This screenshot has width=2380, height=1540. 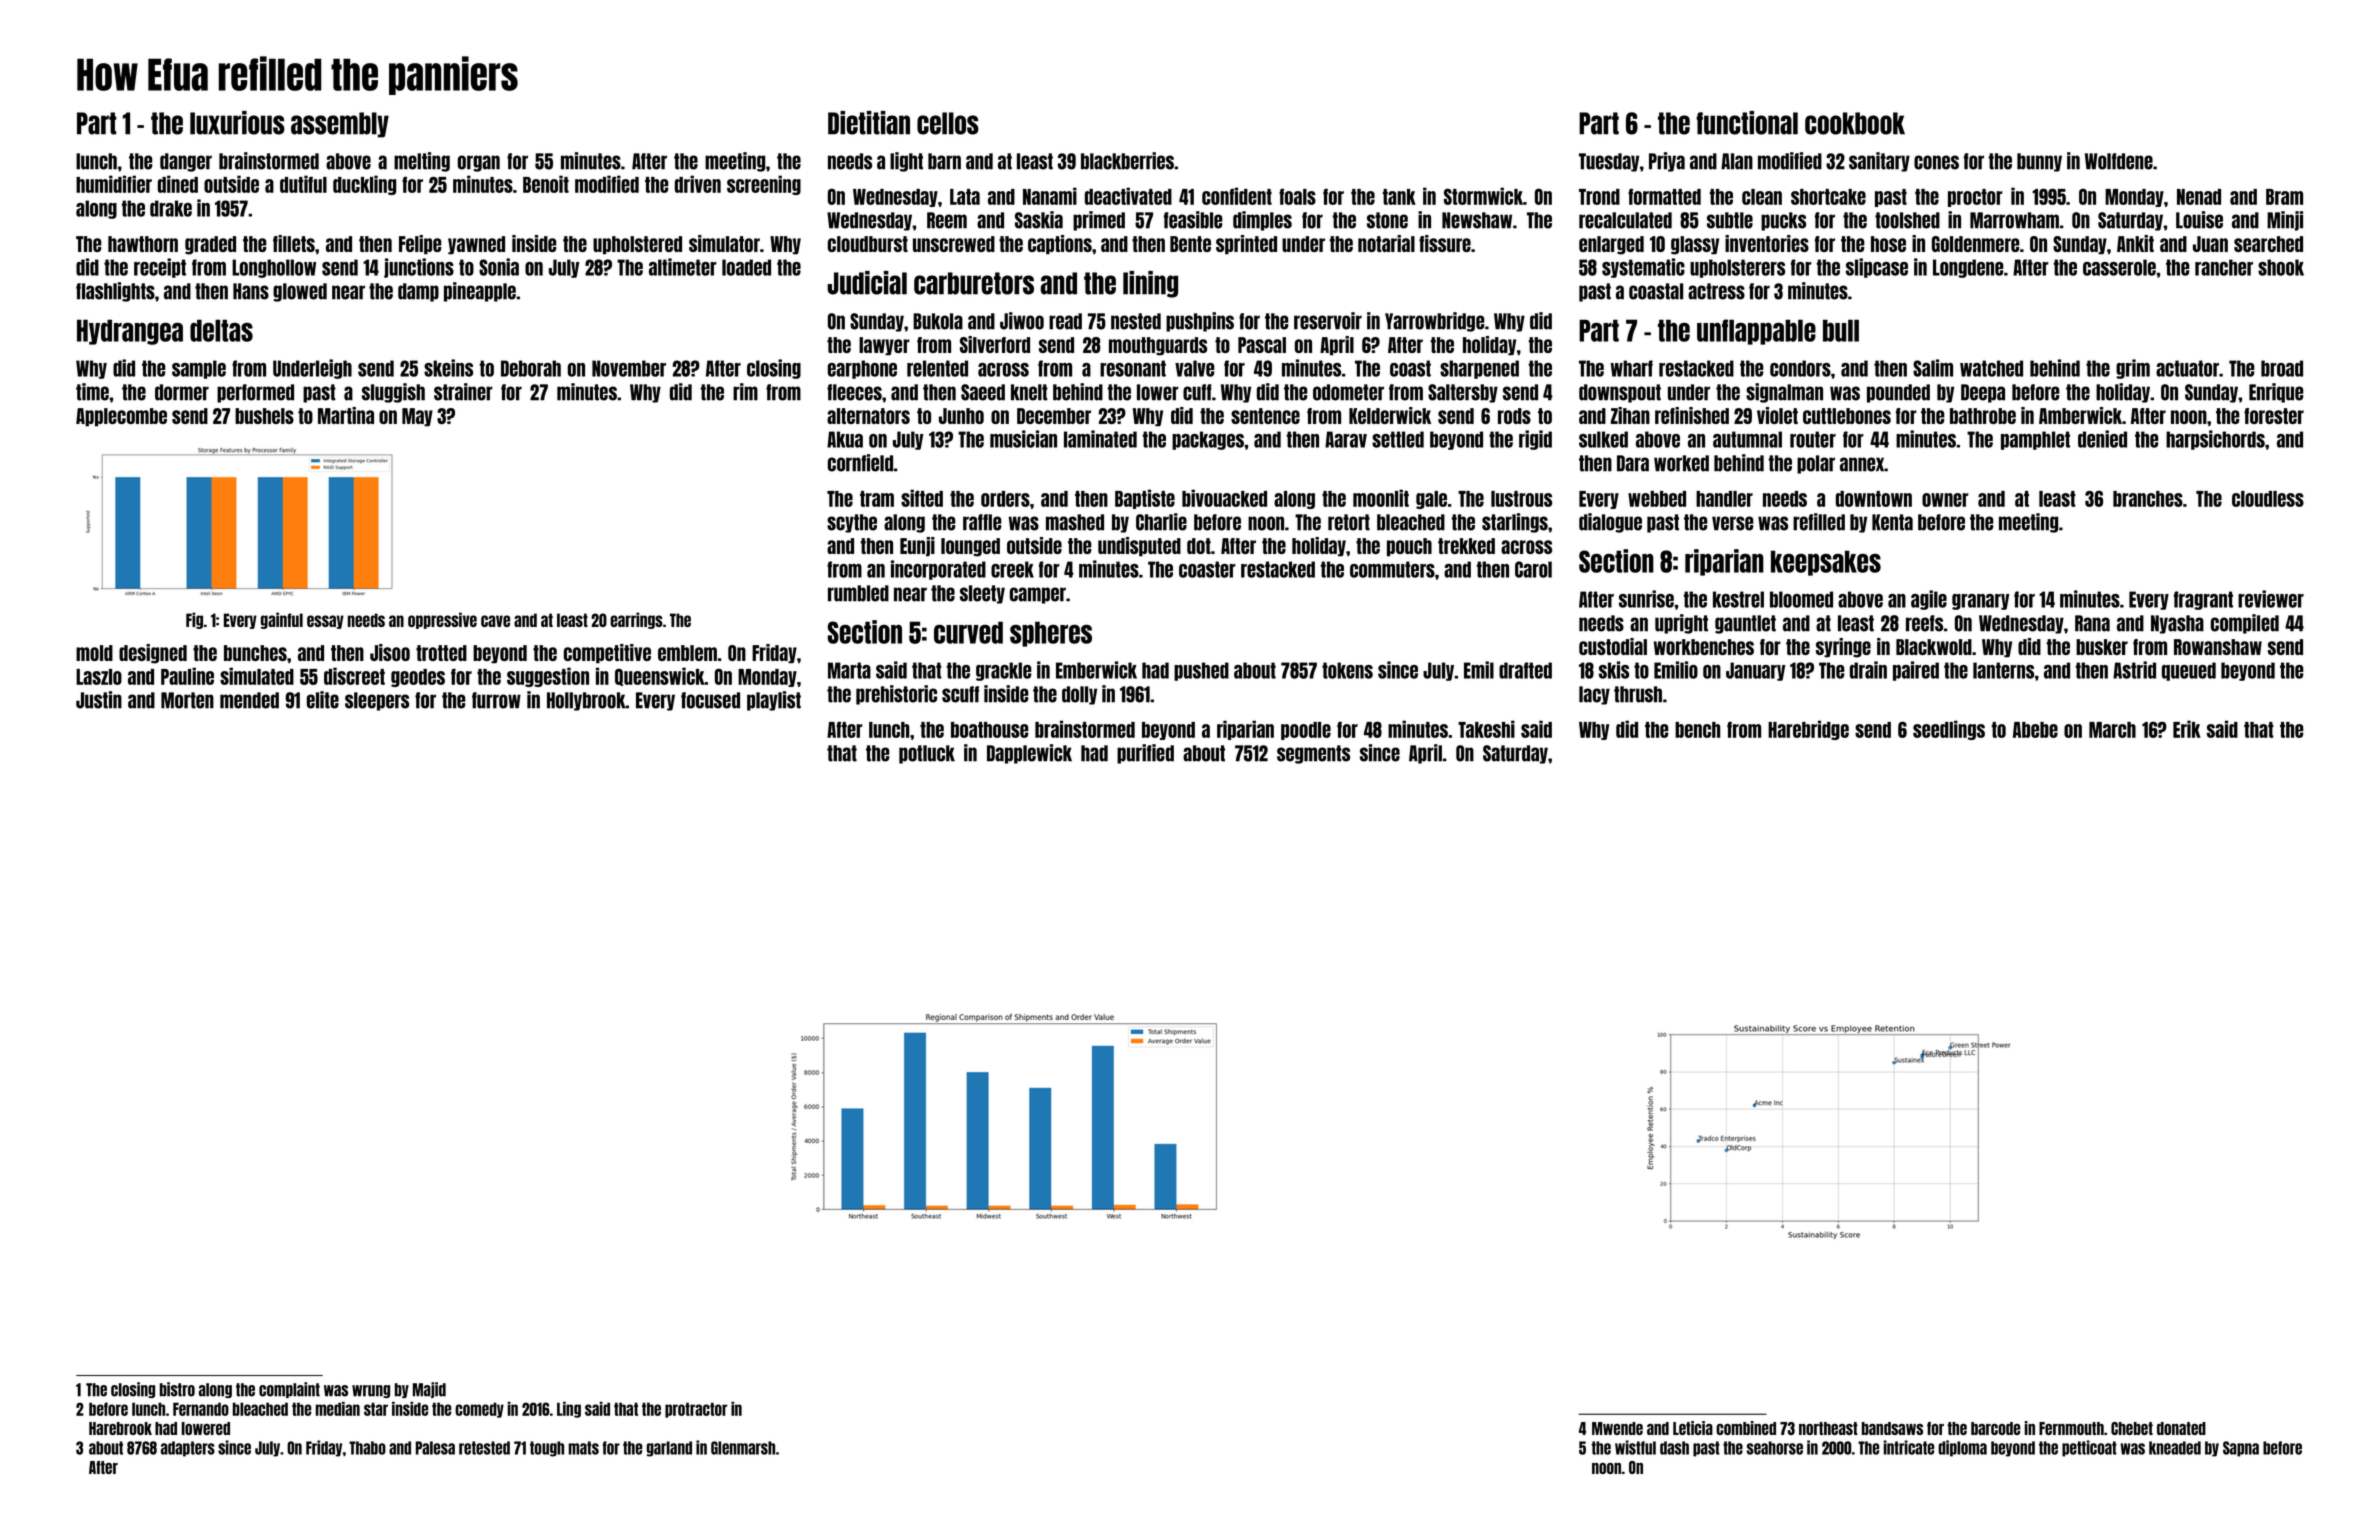 What do you see at coordinates (1029, 754) in the screenshot?
I see `Dapplewick` at bounding box center [1029, 754].
